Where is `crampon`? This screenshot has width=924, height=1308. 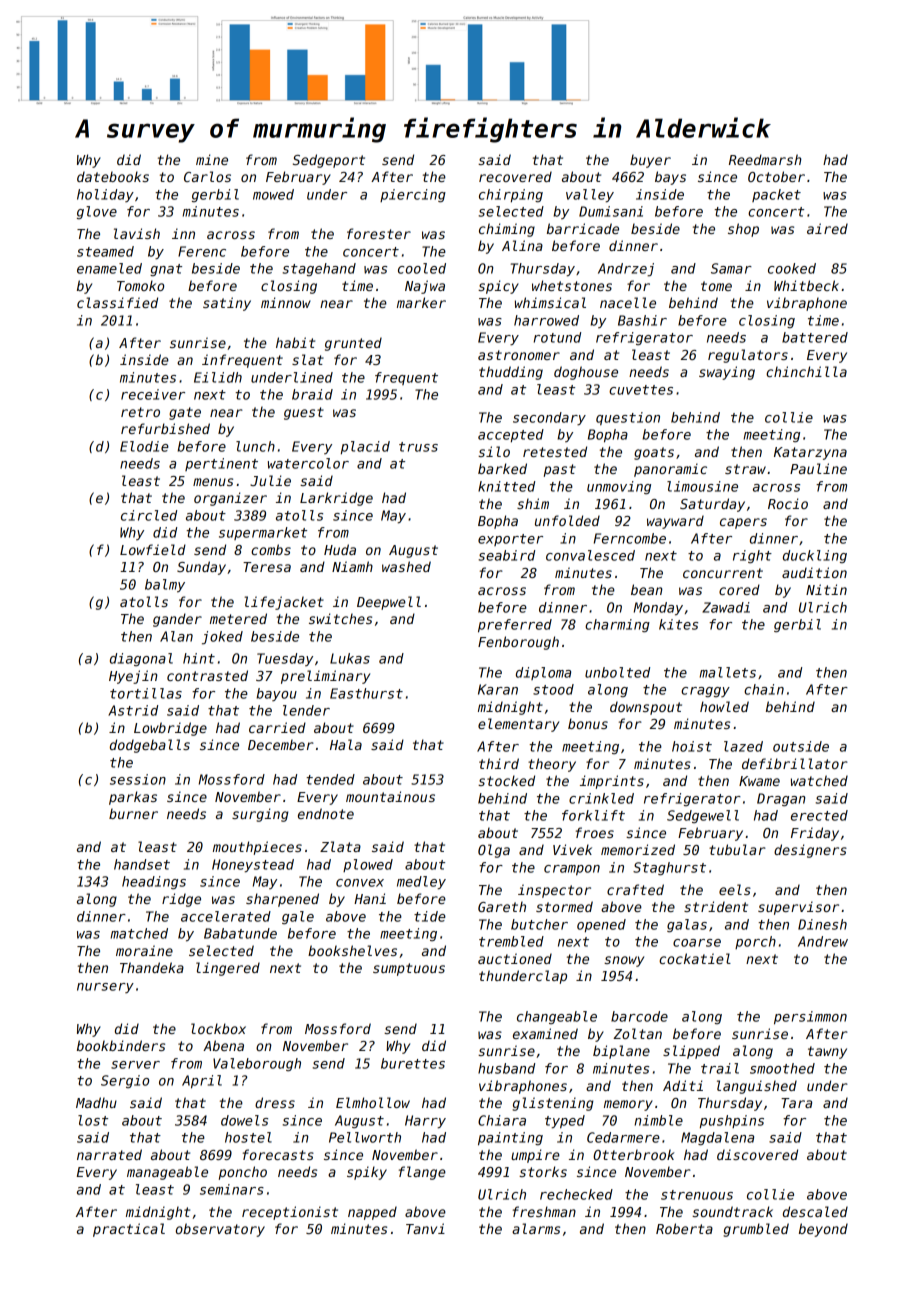 crampon is located at coordinates (572, 870).
